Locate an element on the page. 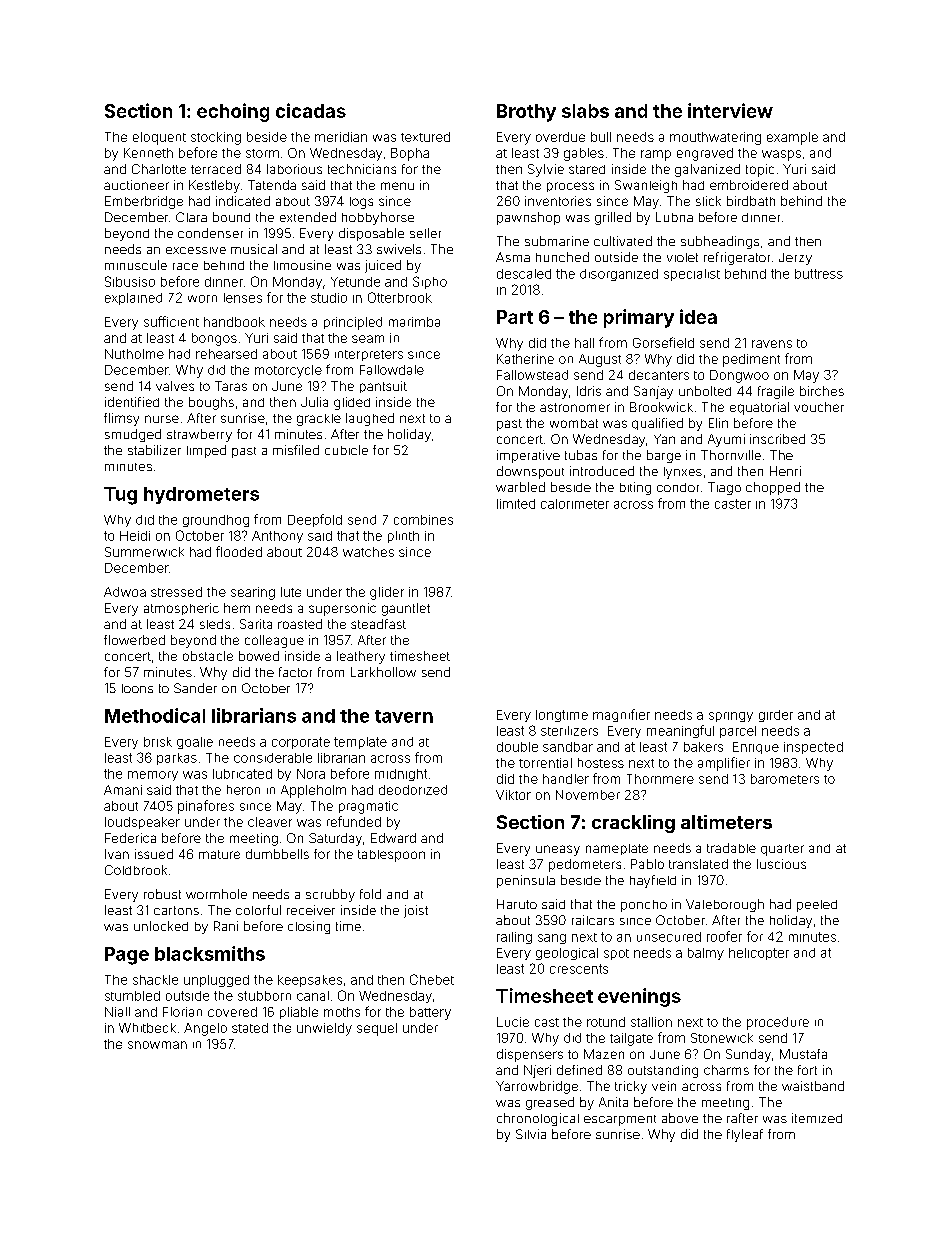 The height and width of the page is (1233, 952). sleds is located at coordinates (215, 624).
